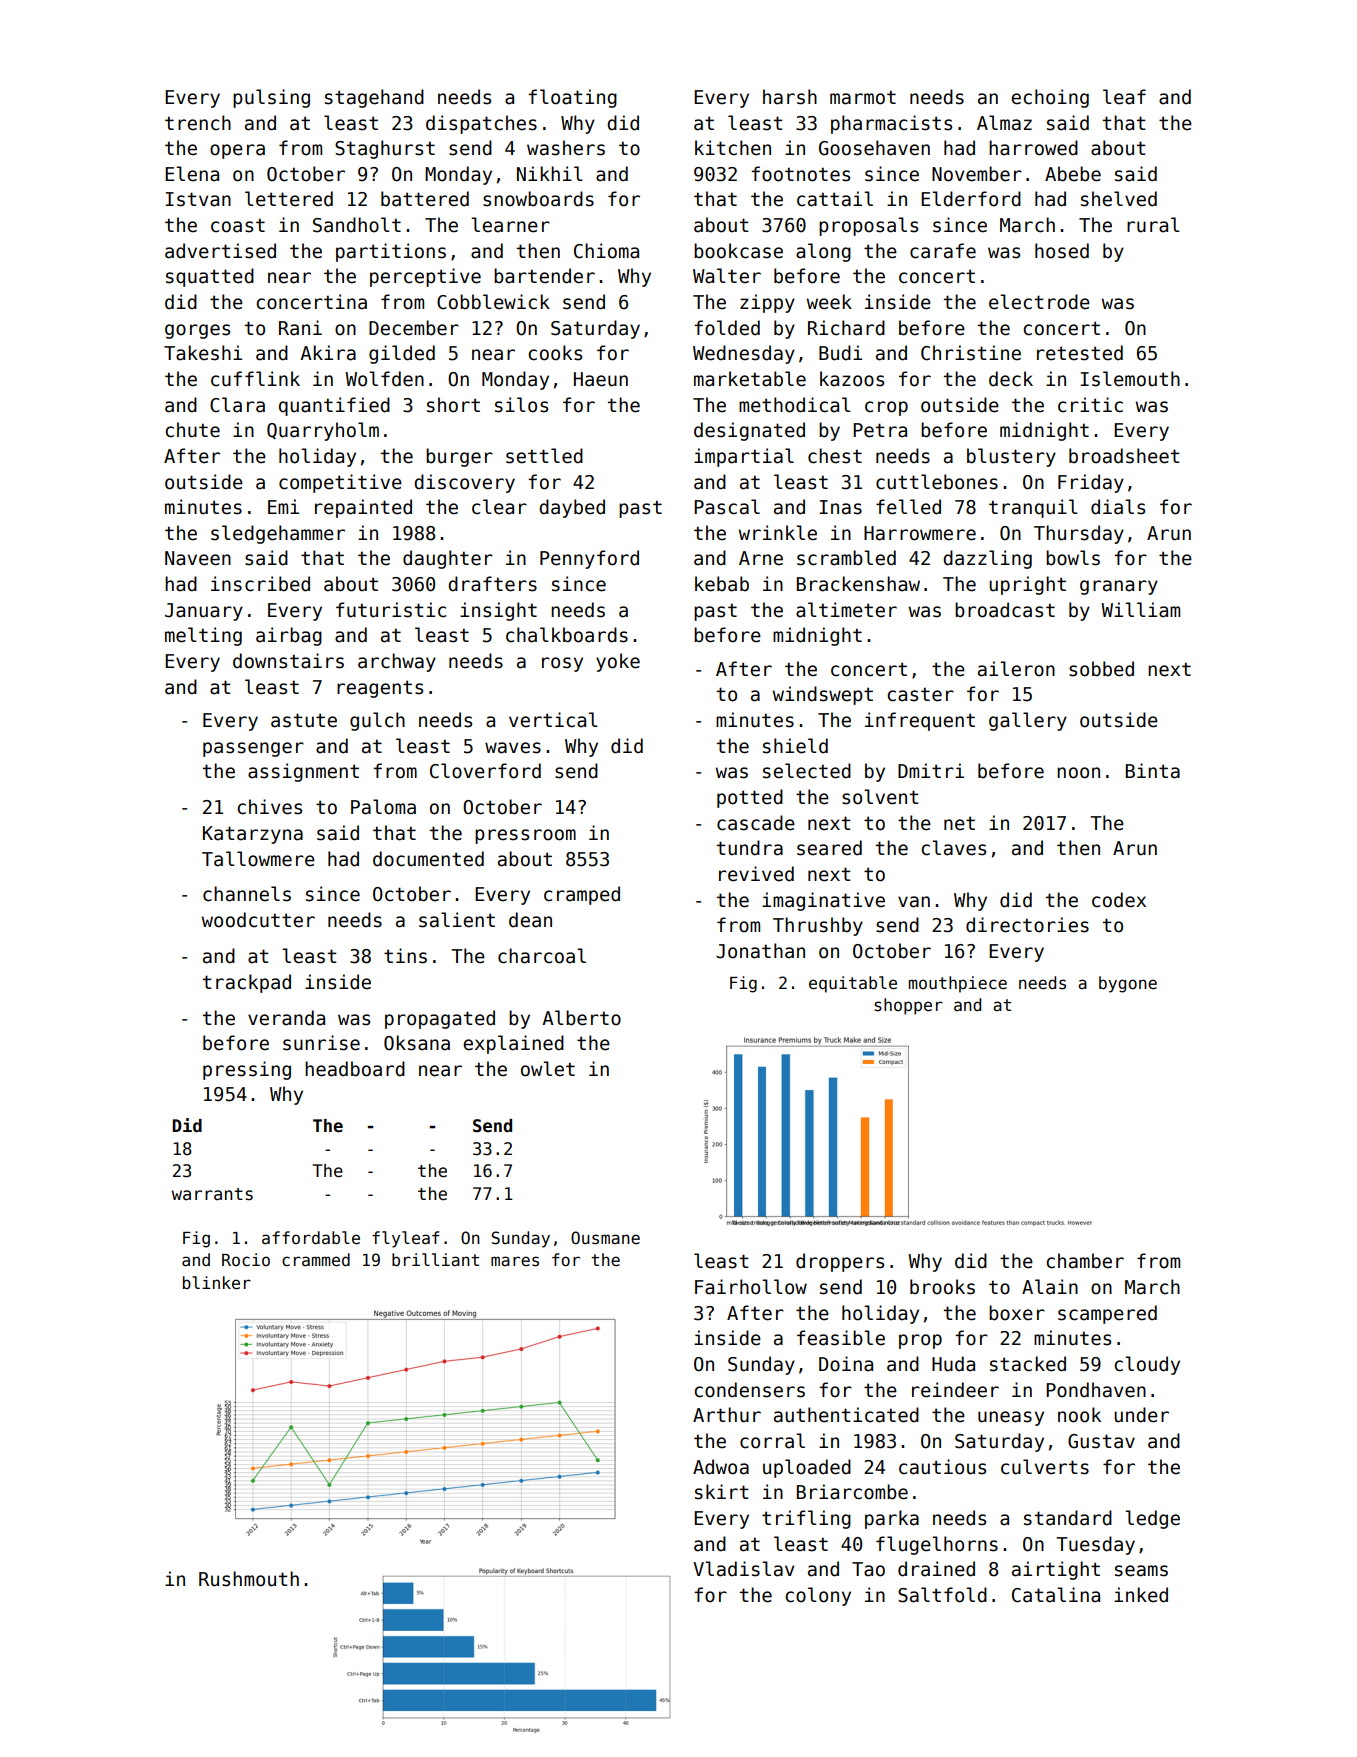 The width and height of the page is (1357, 1757). Describe the element at coordinates (800, 174) in the page. I see `footnotes` at that location.
